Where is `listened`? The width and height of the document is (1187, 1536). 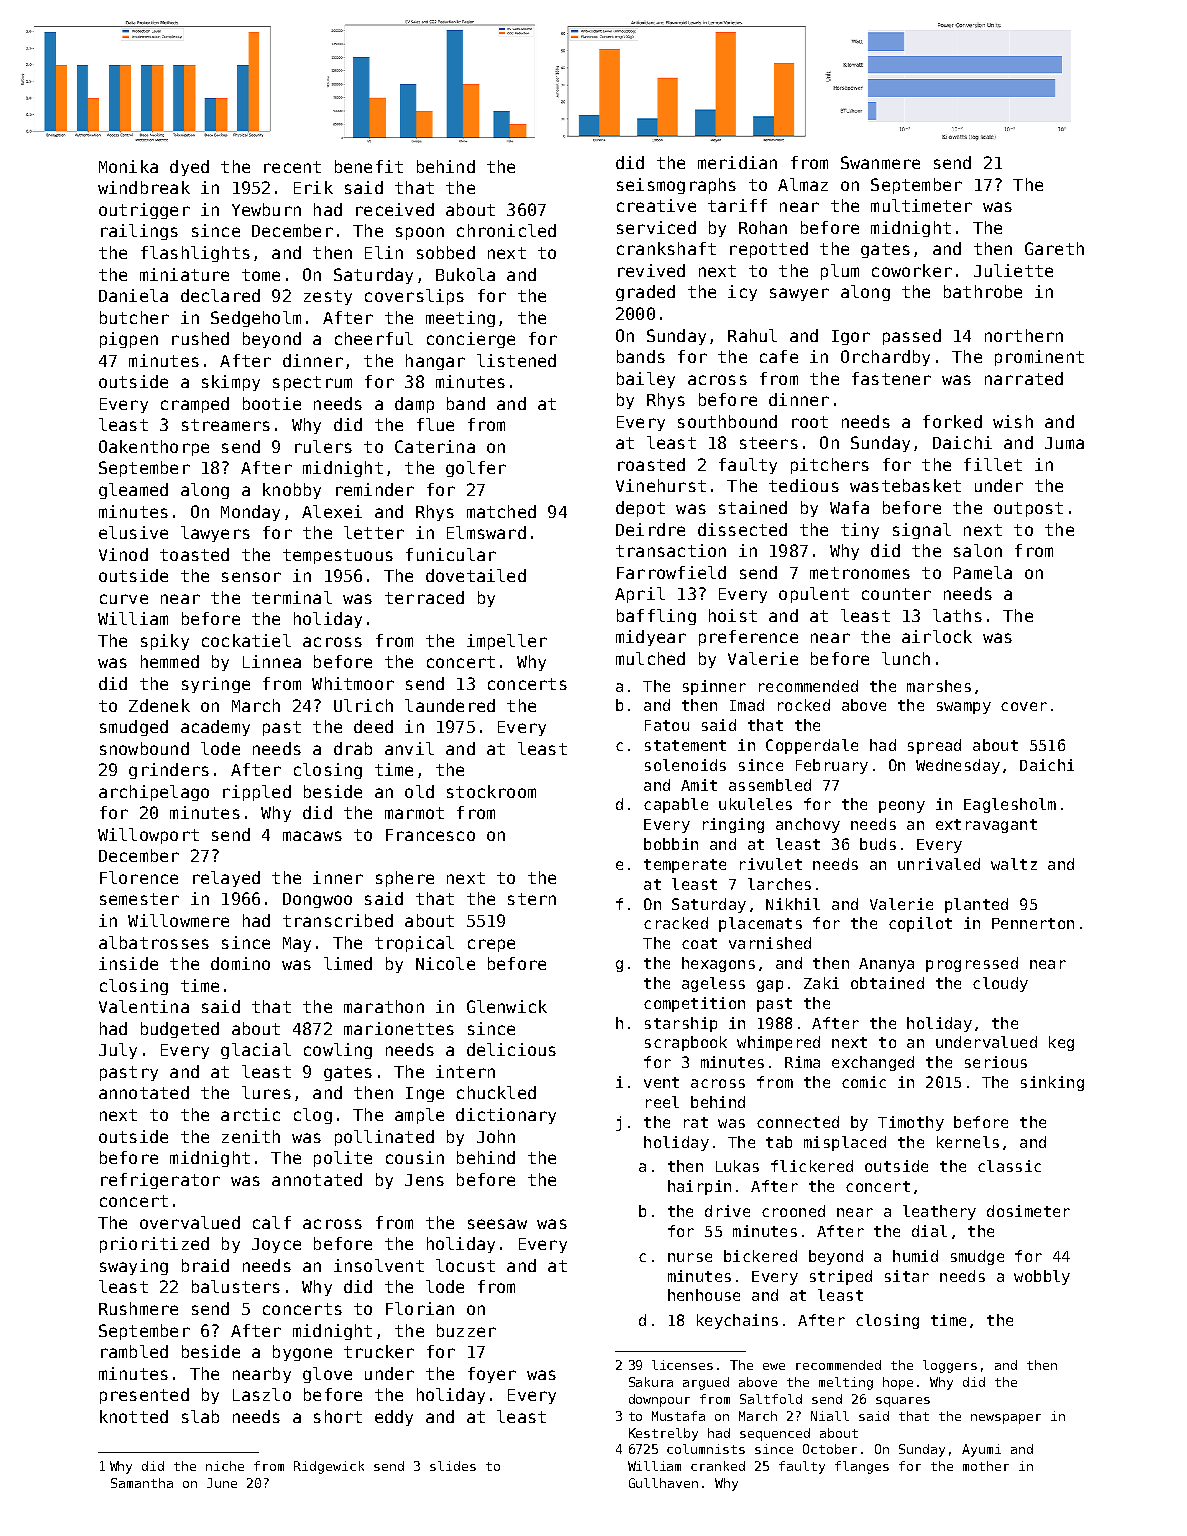
listened is located at coordinates (516, 360).
